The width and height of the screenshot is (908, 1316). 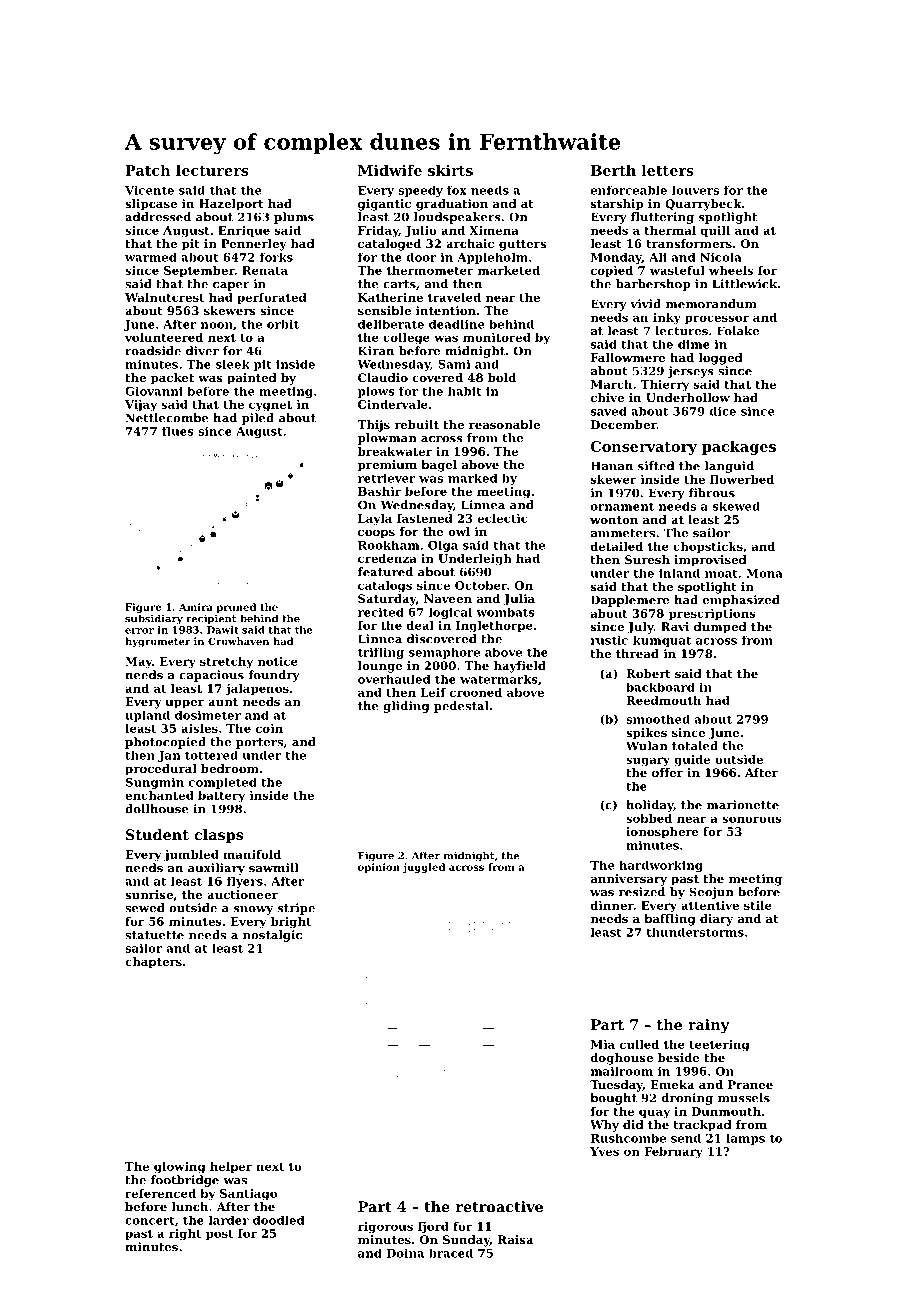 What do you see at coordinates (612, 905) in the screenshot?
I see `dinner` at bounding box center [612, 905].
